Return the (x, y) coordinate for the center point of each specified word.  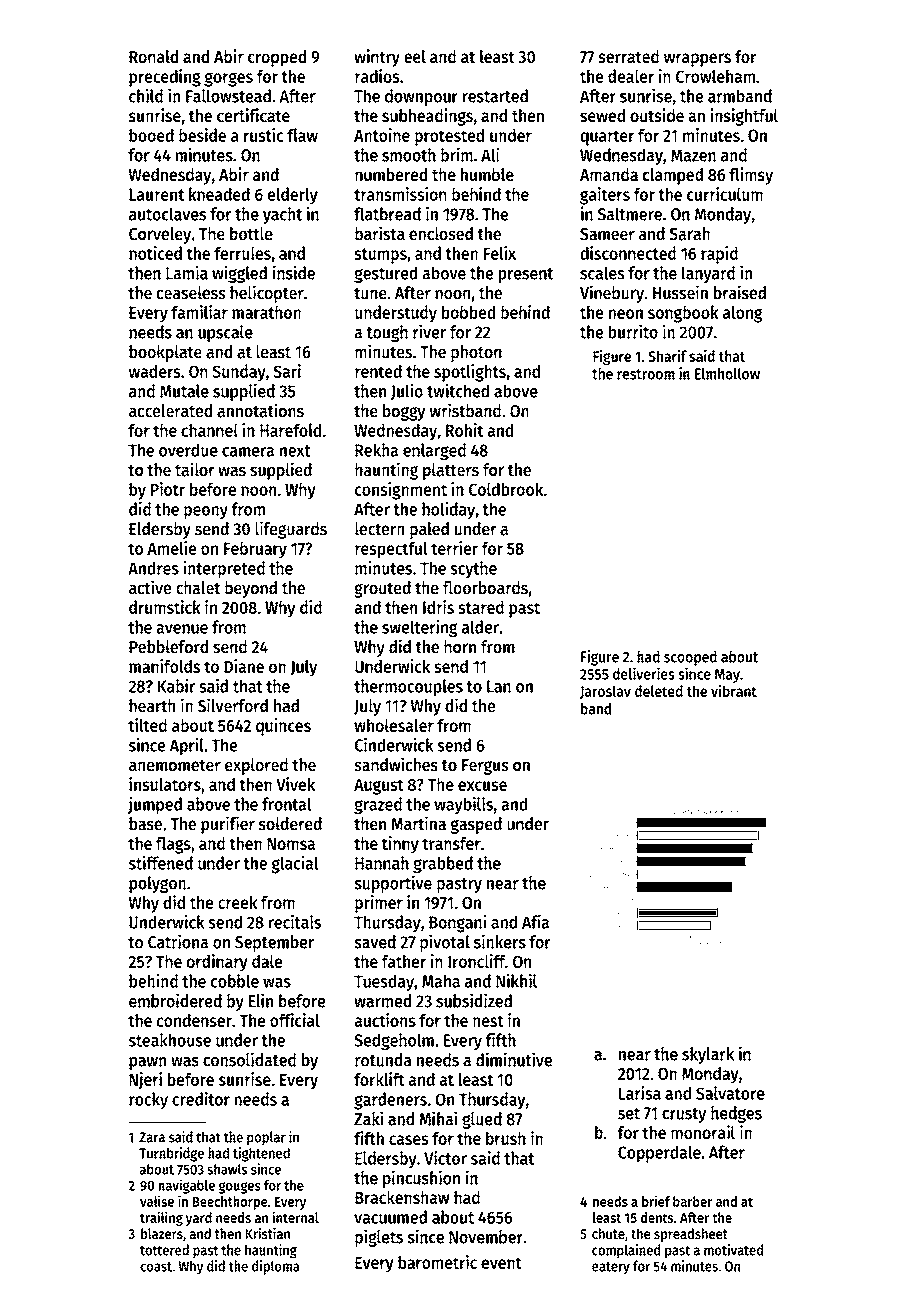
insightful (744, 117)
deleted (659, 691)
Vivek (295, 784)
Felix (500, 253)
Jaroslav (605, 692)
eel (415, 57)
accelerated (170, 411)
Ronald (153, 56)
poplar (266, 1138)
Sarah (689, 234)
